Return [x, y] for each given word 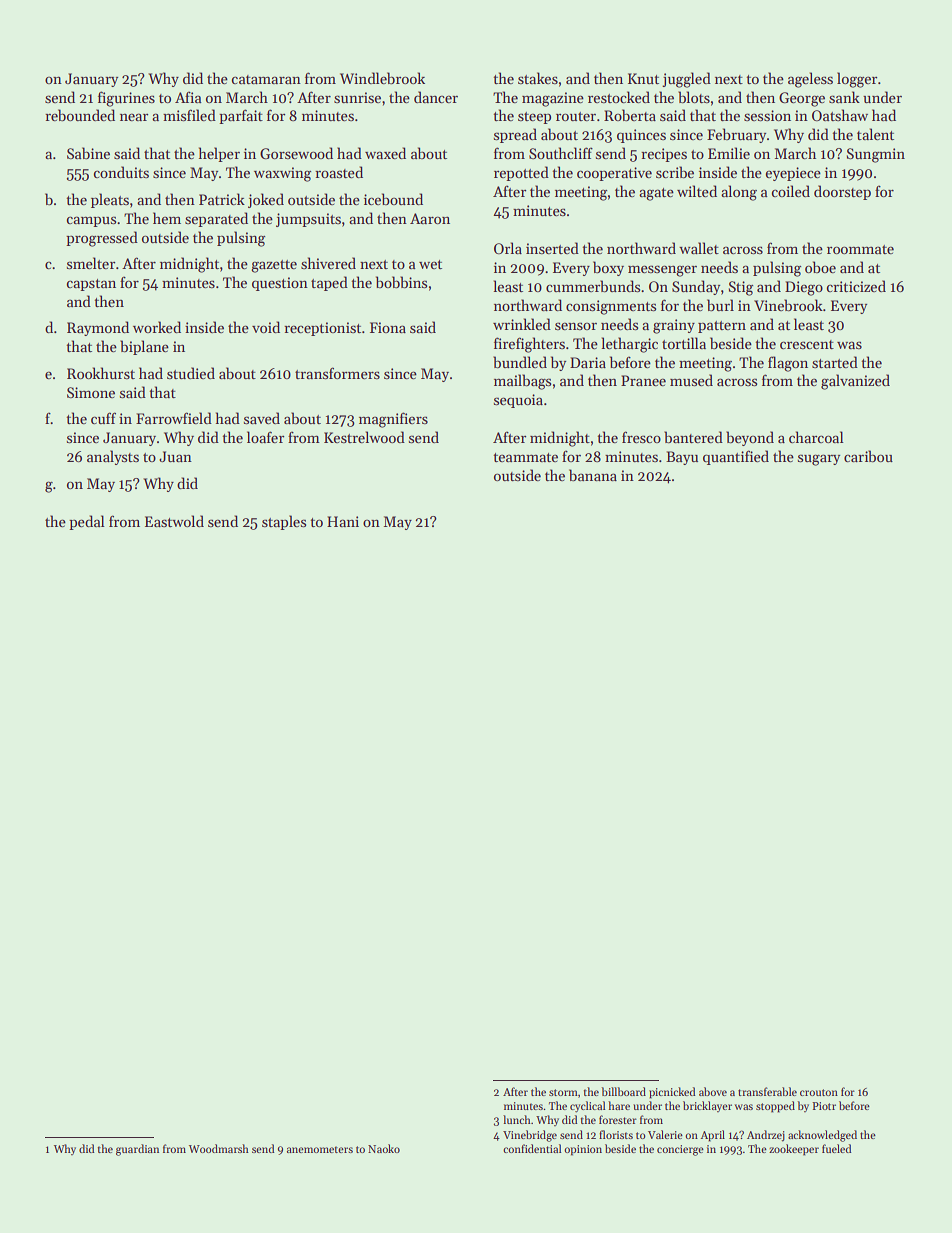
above [713, 1091]
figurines [126, 99]
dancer [436, 97]
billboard [624, 1091]
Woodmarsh [219, 1148]
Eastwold [174, 521]
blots [694, 97]
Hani [343, 521]
